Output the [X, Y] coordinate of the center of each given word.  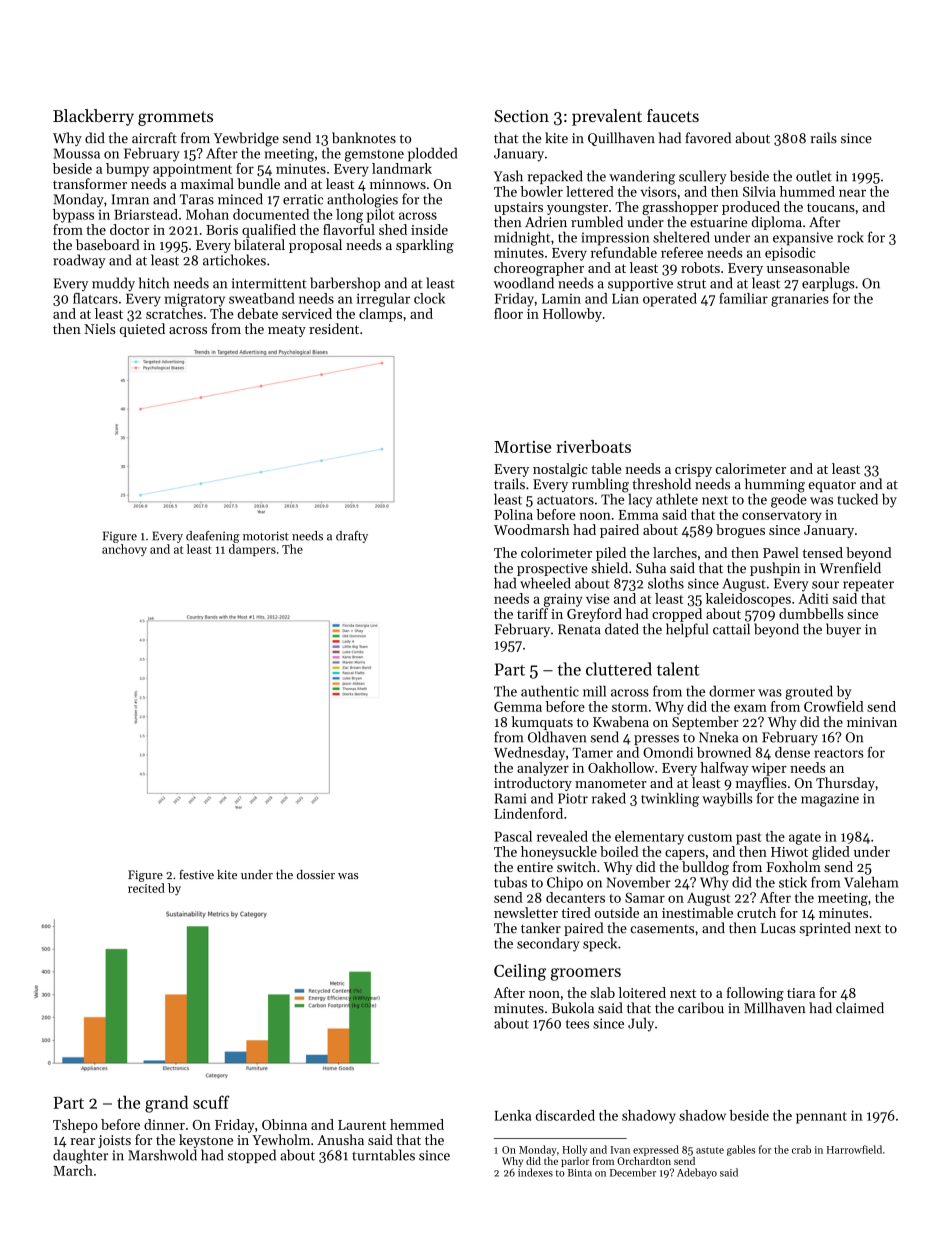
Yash [508, 176]
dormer [732, 691]
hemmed [417, 1124]
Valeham [871, 882]
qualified [269, 231]
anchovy [124, 550]
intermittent [269, 283]
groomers [586, 974]
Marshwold [162, 1155]
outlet [814, 176]
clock [429, 298]
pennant [821, 1118]
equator [832, 486]
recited [146, 888]
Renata [579, 629]
